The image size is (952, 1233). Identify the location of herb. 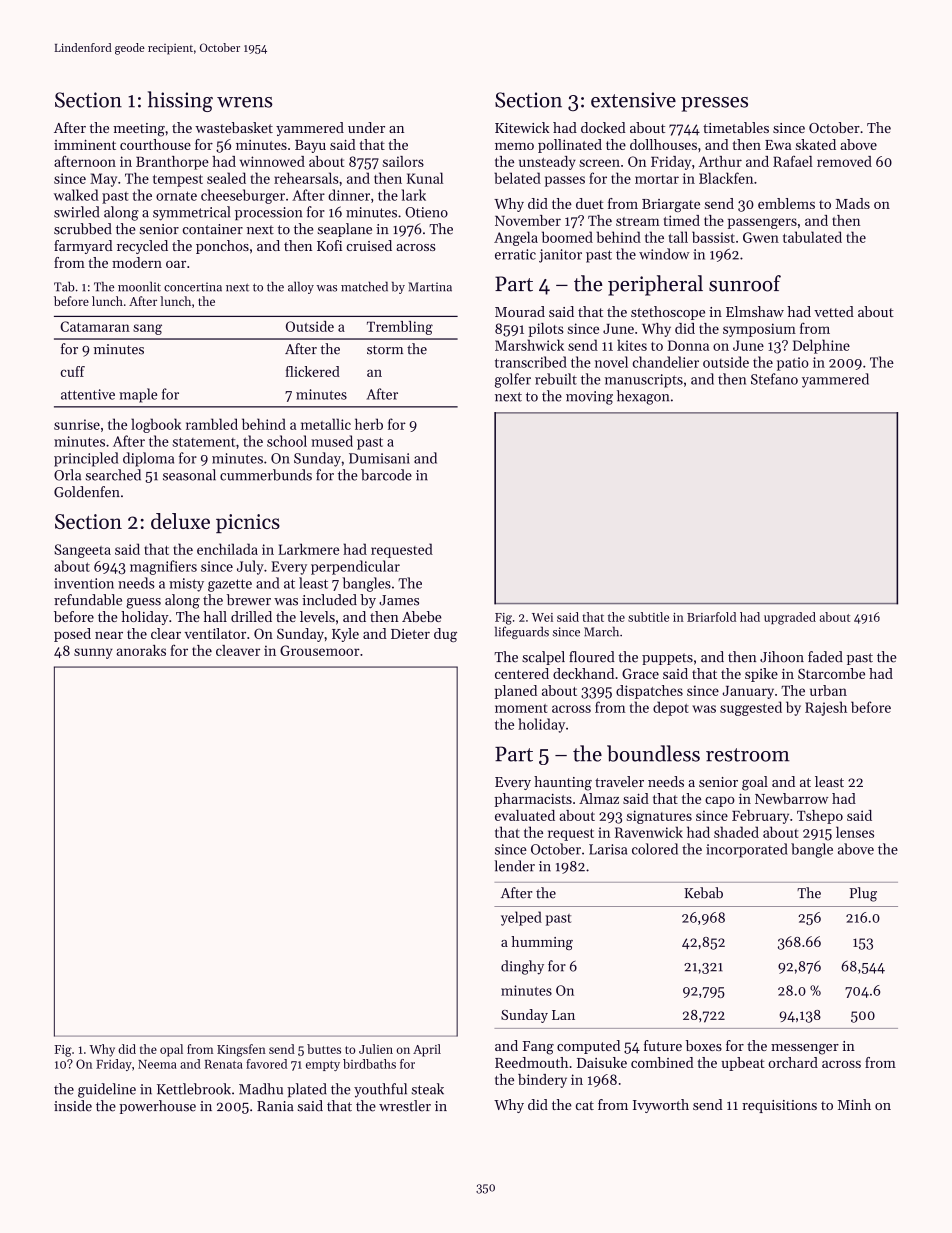
(369, 424).
